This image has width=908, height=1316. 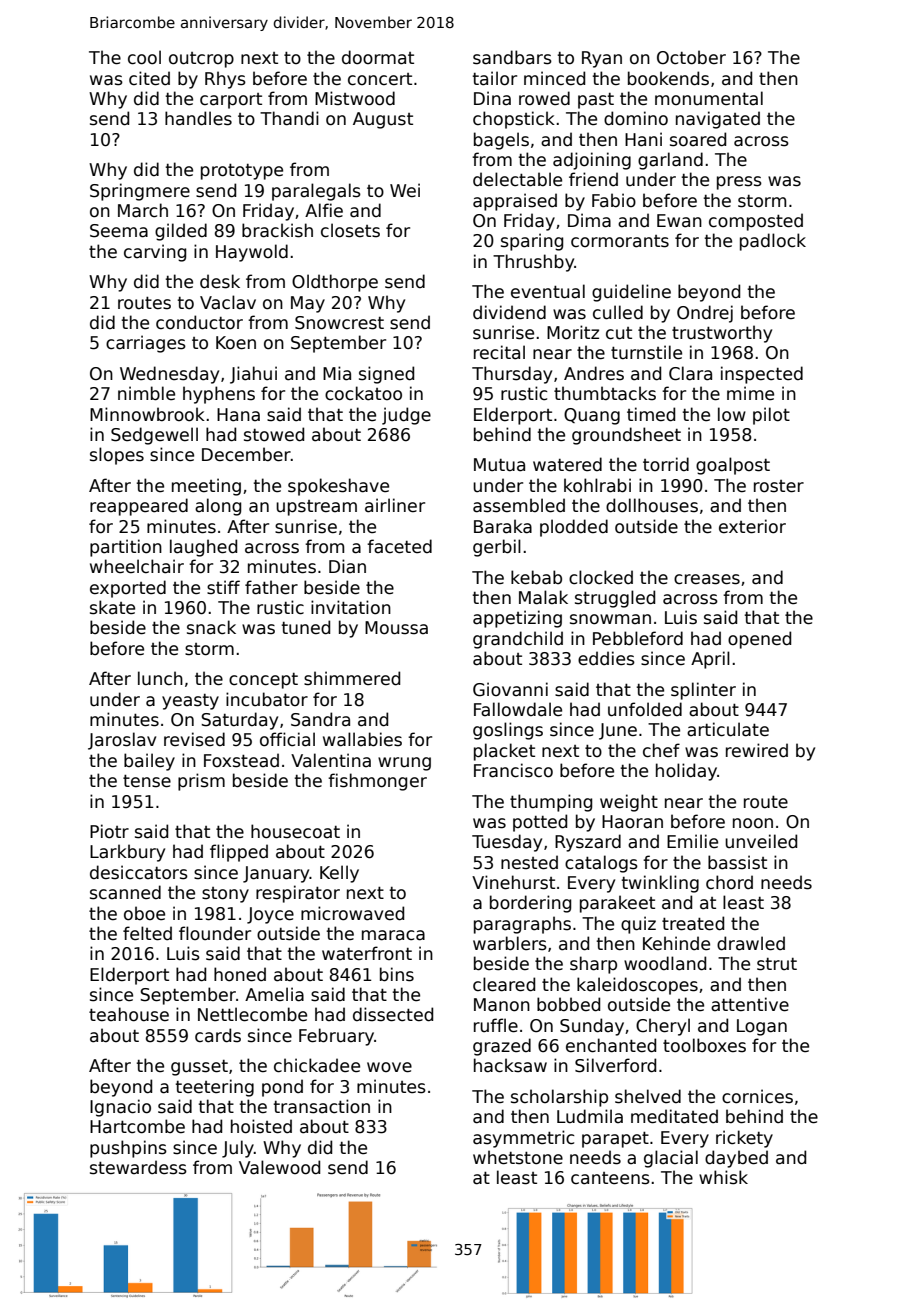 I want to click on doormat, so click(x=378, y=57).
